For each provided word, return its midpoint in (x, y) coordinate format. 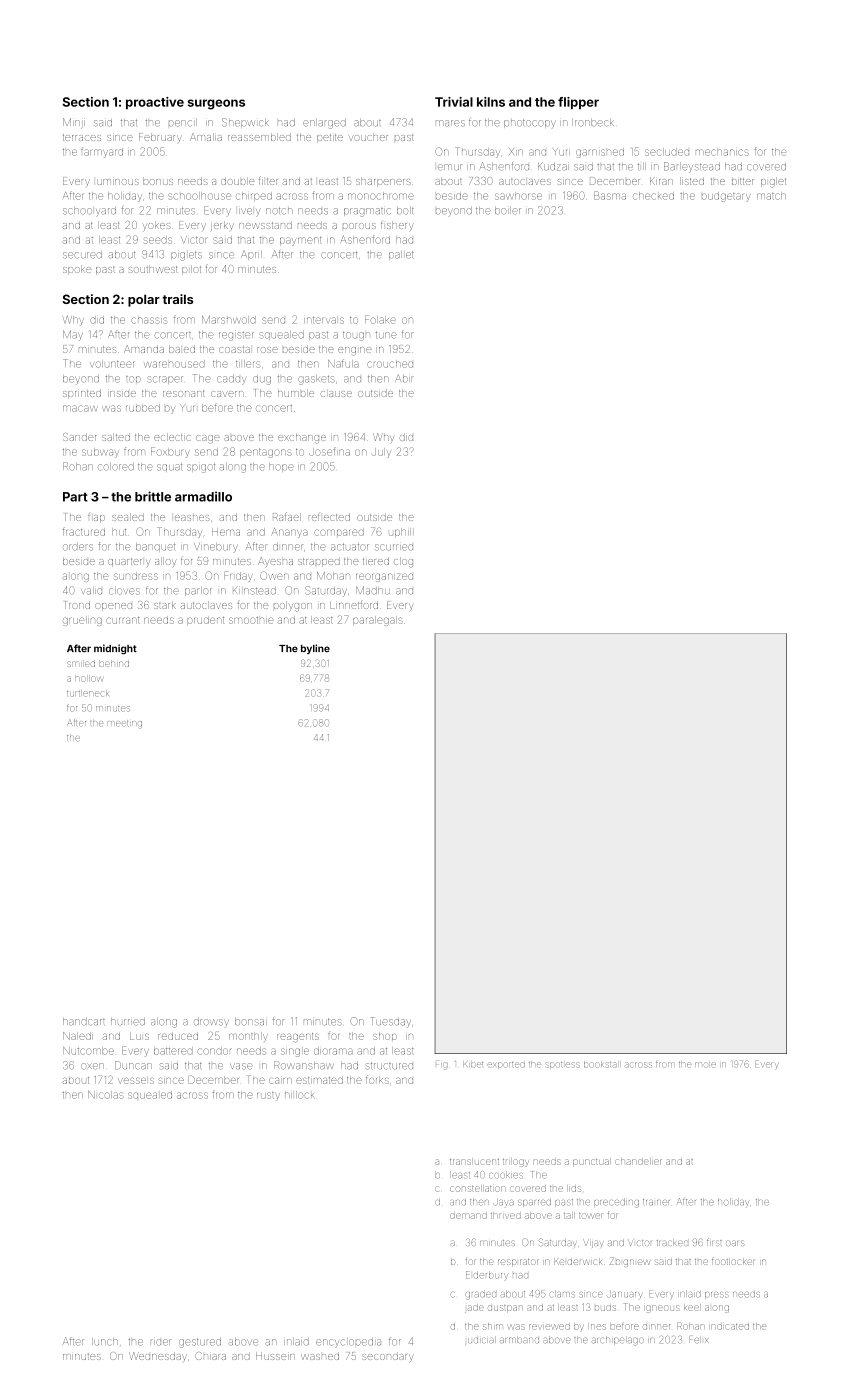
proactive (155, 103)
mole (705, 1064)
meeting (125, 724)
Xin (516, 151)
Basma (610, 195)
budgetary (726, 197)
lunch (105, 1342)
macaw (80, 408)
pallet (401, 255)
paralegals (378, 621)
